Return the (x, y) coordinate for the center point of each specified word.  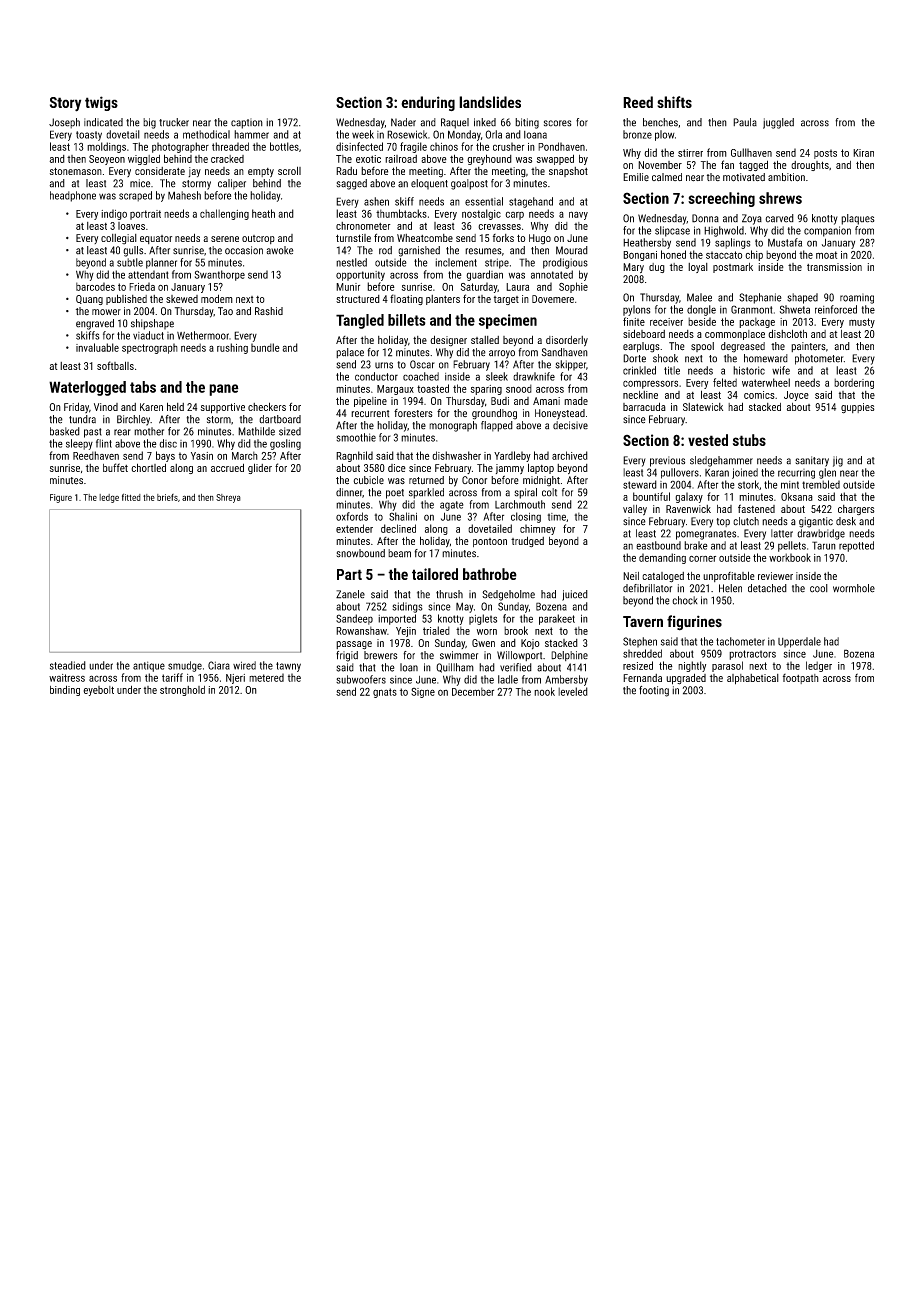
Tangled (360, 321)
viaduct (148, 335)
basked (65, 431)
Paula (745, 122)
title (672, 370)
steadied (68, 665)
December (473, 691)
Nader (403, 122)
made (576, 401)
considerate (160, 171)
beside (702, 321)
